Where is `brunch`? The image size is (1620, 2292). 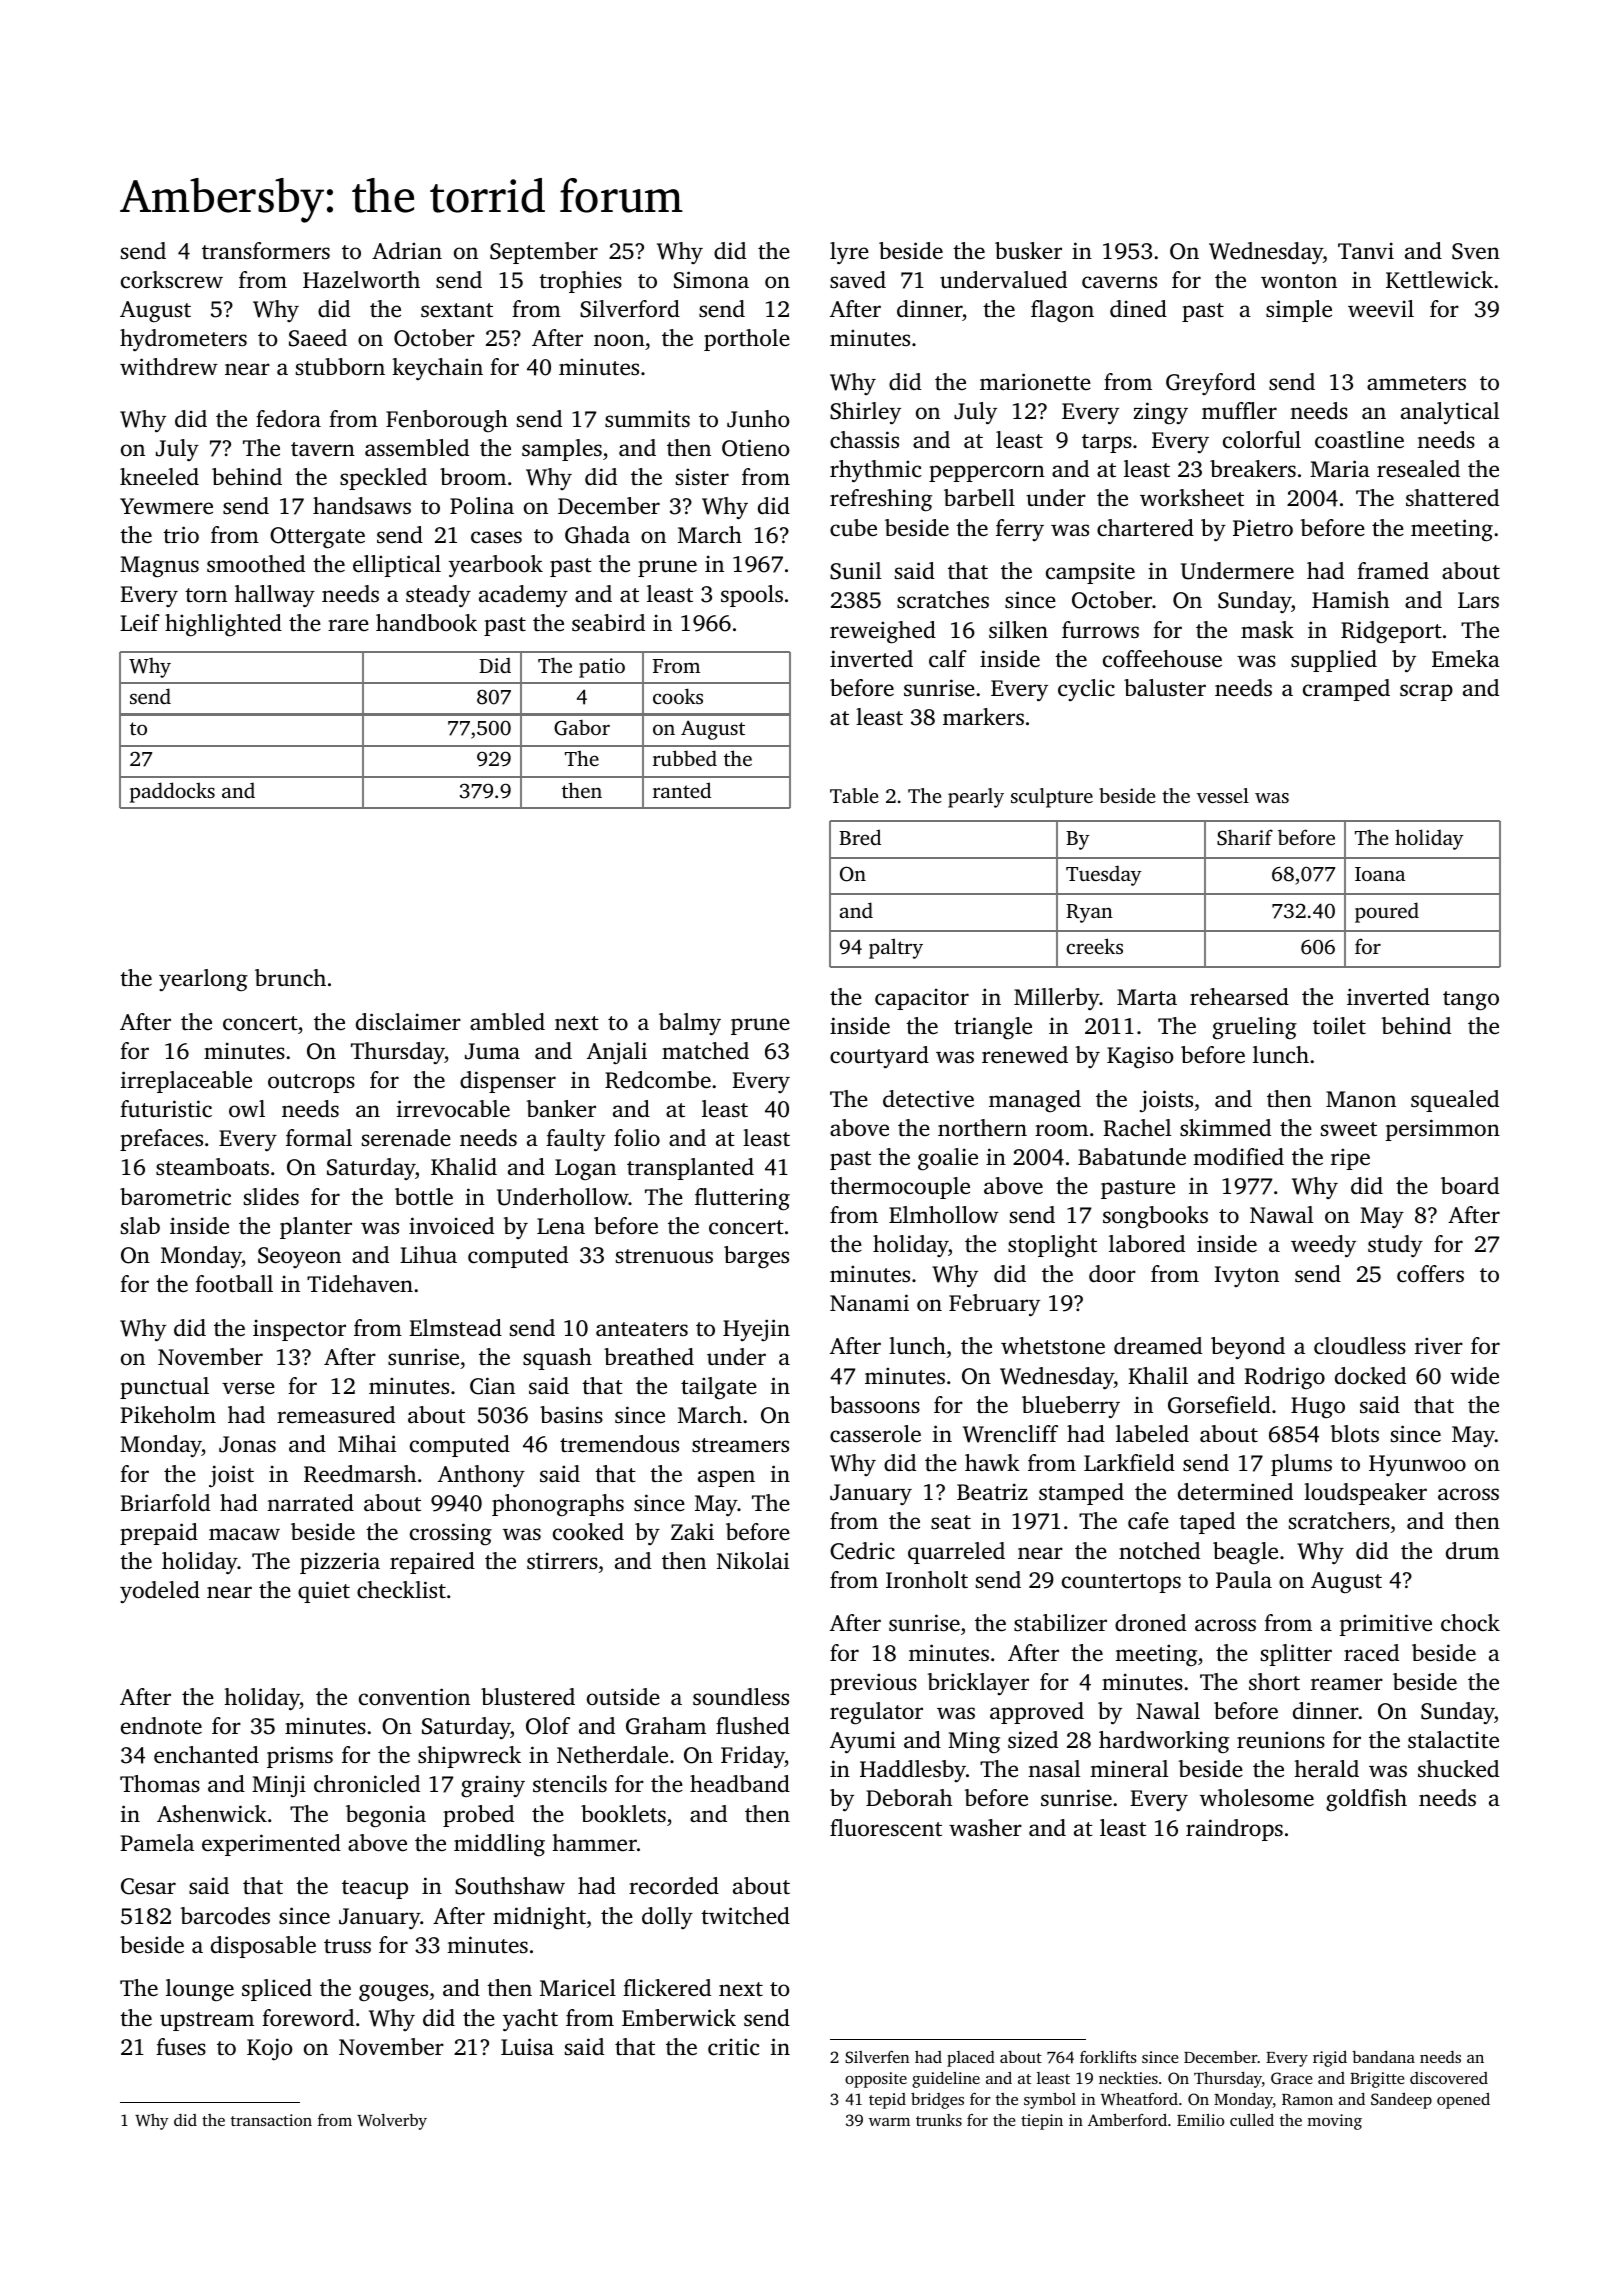
brunch is located at coordinates (290, 977).
